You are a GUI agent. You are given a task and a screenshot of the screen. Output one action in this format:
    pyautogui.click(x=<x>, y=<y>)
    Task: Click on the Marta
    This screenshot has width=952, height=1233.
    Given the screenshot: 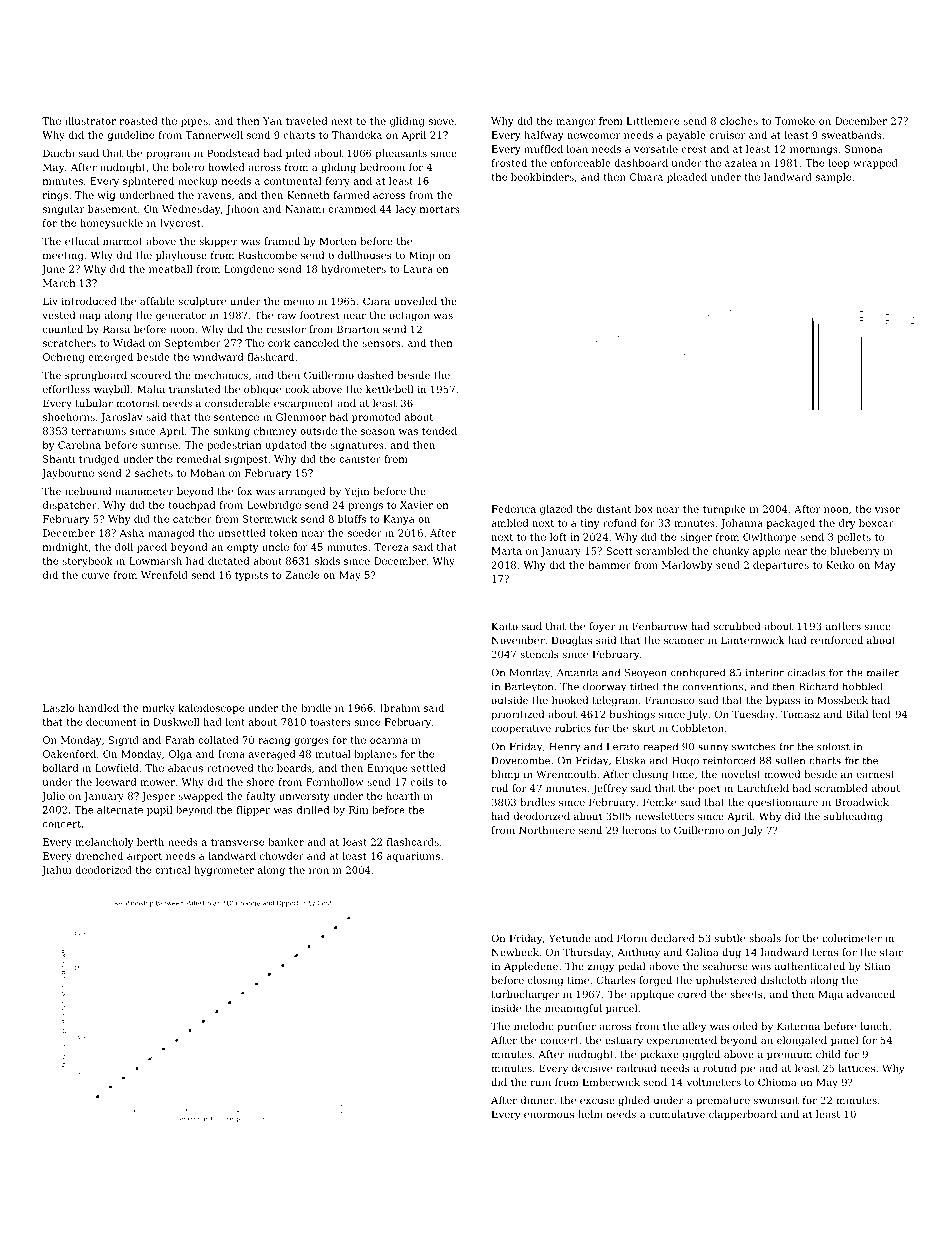 What is the action you would take?
    pyautogui.click(x=506, y=551)
